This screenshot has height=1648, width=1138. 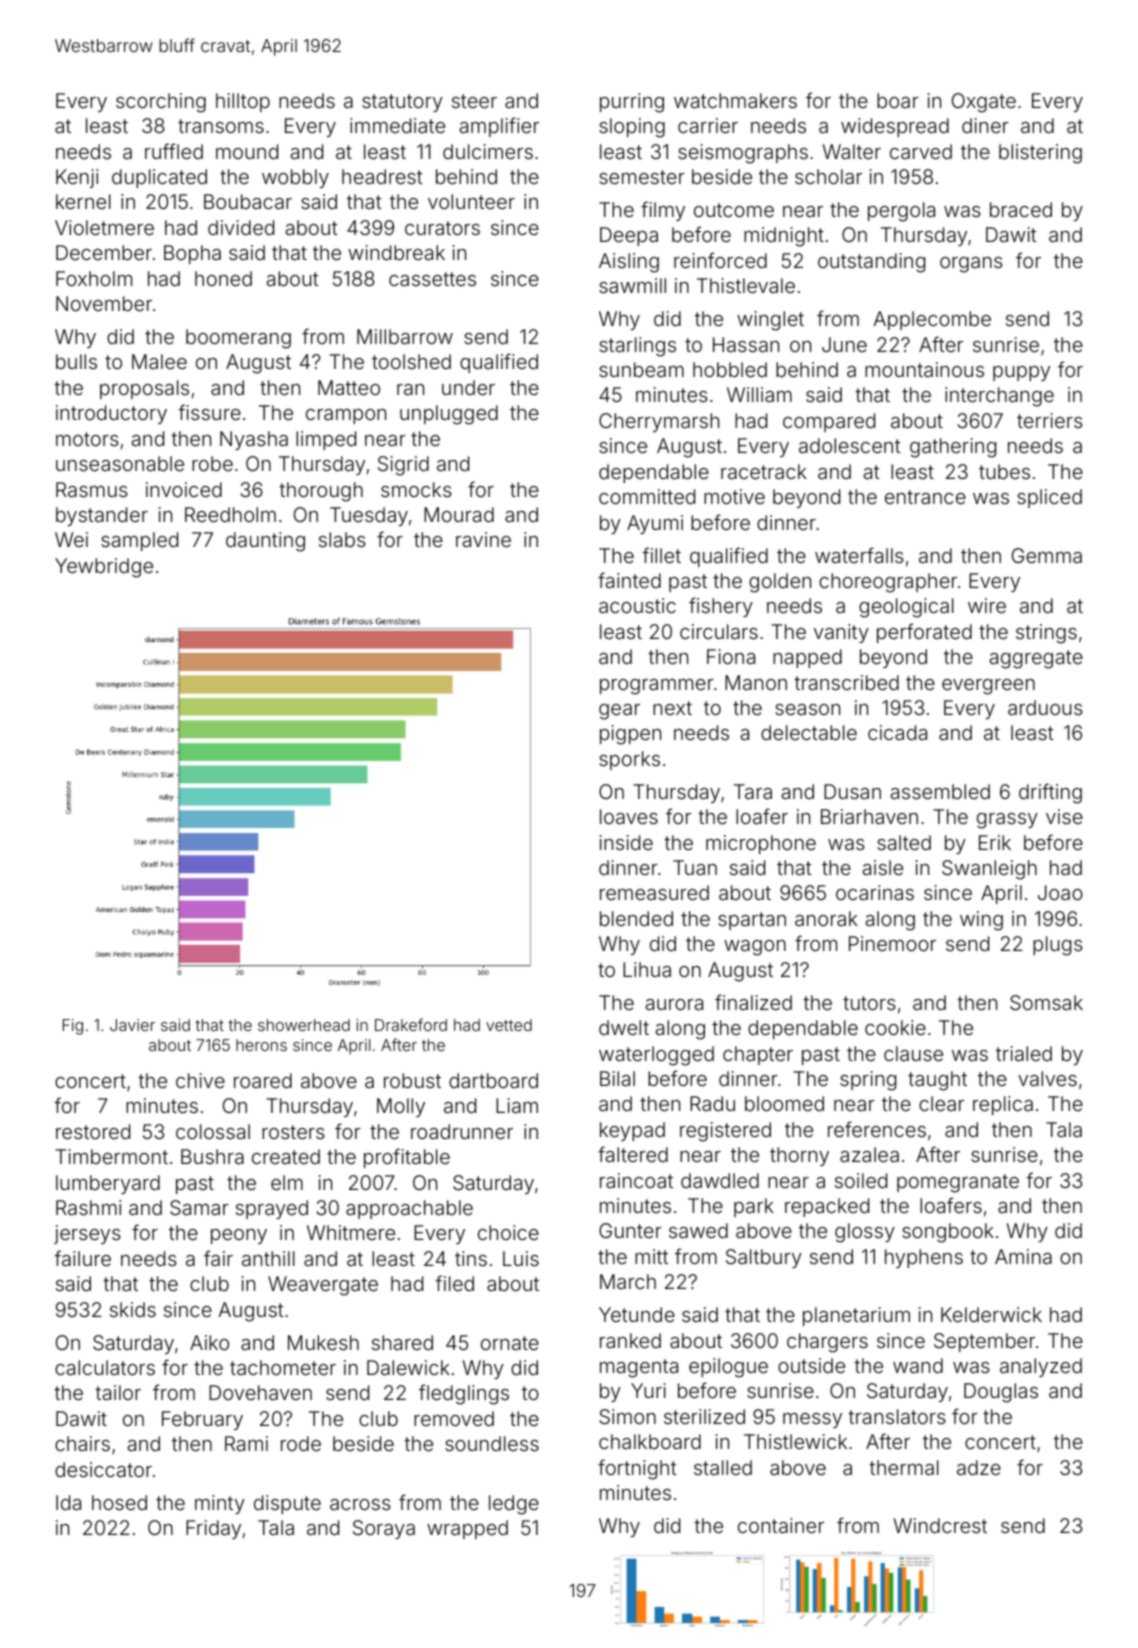 I want to click on Samar, so click(x=199, y=1207).
